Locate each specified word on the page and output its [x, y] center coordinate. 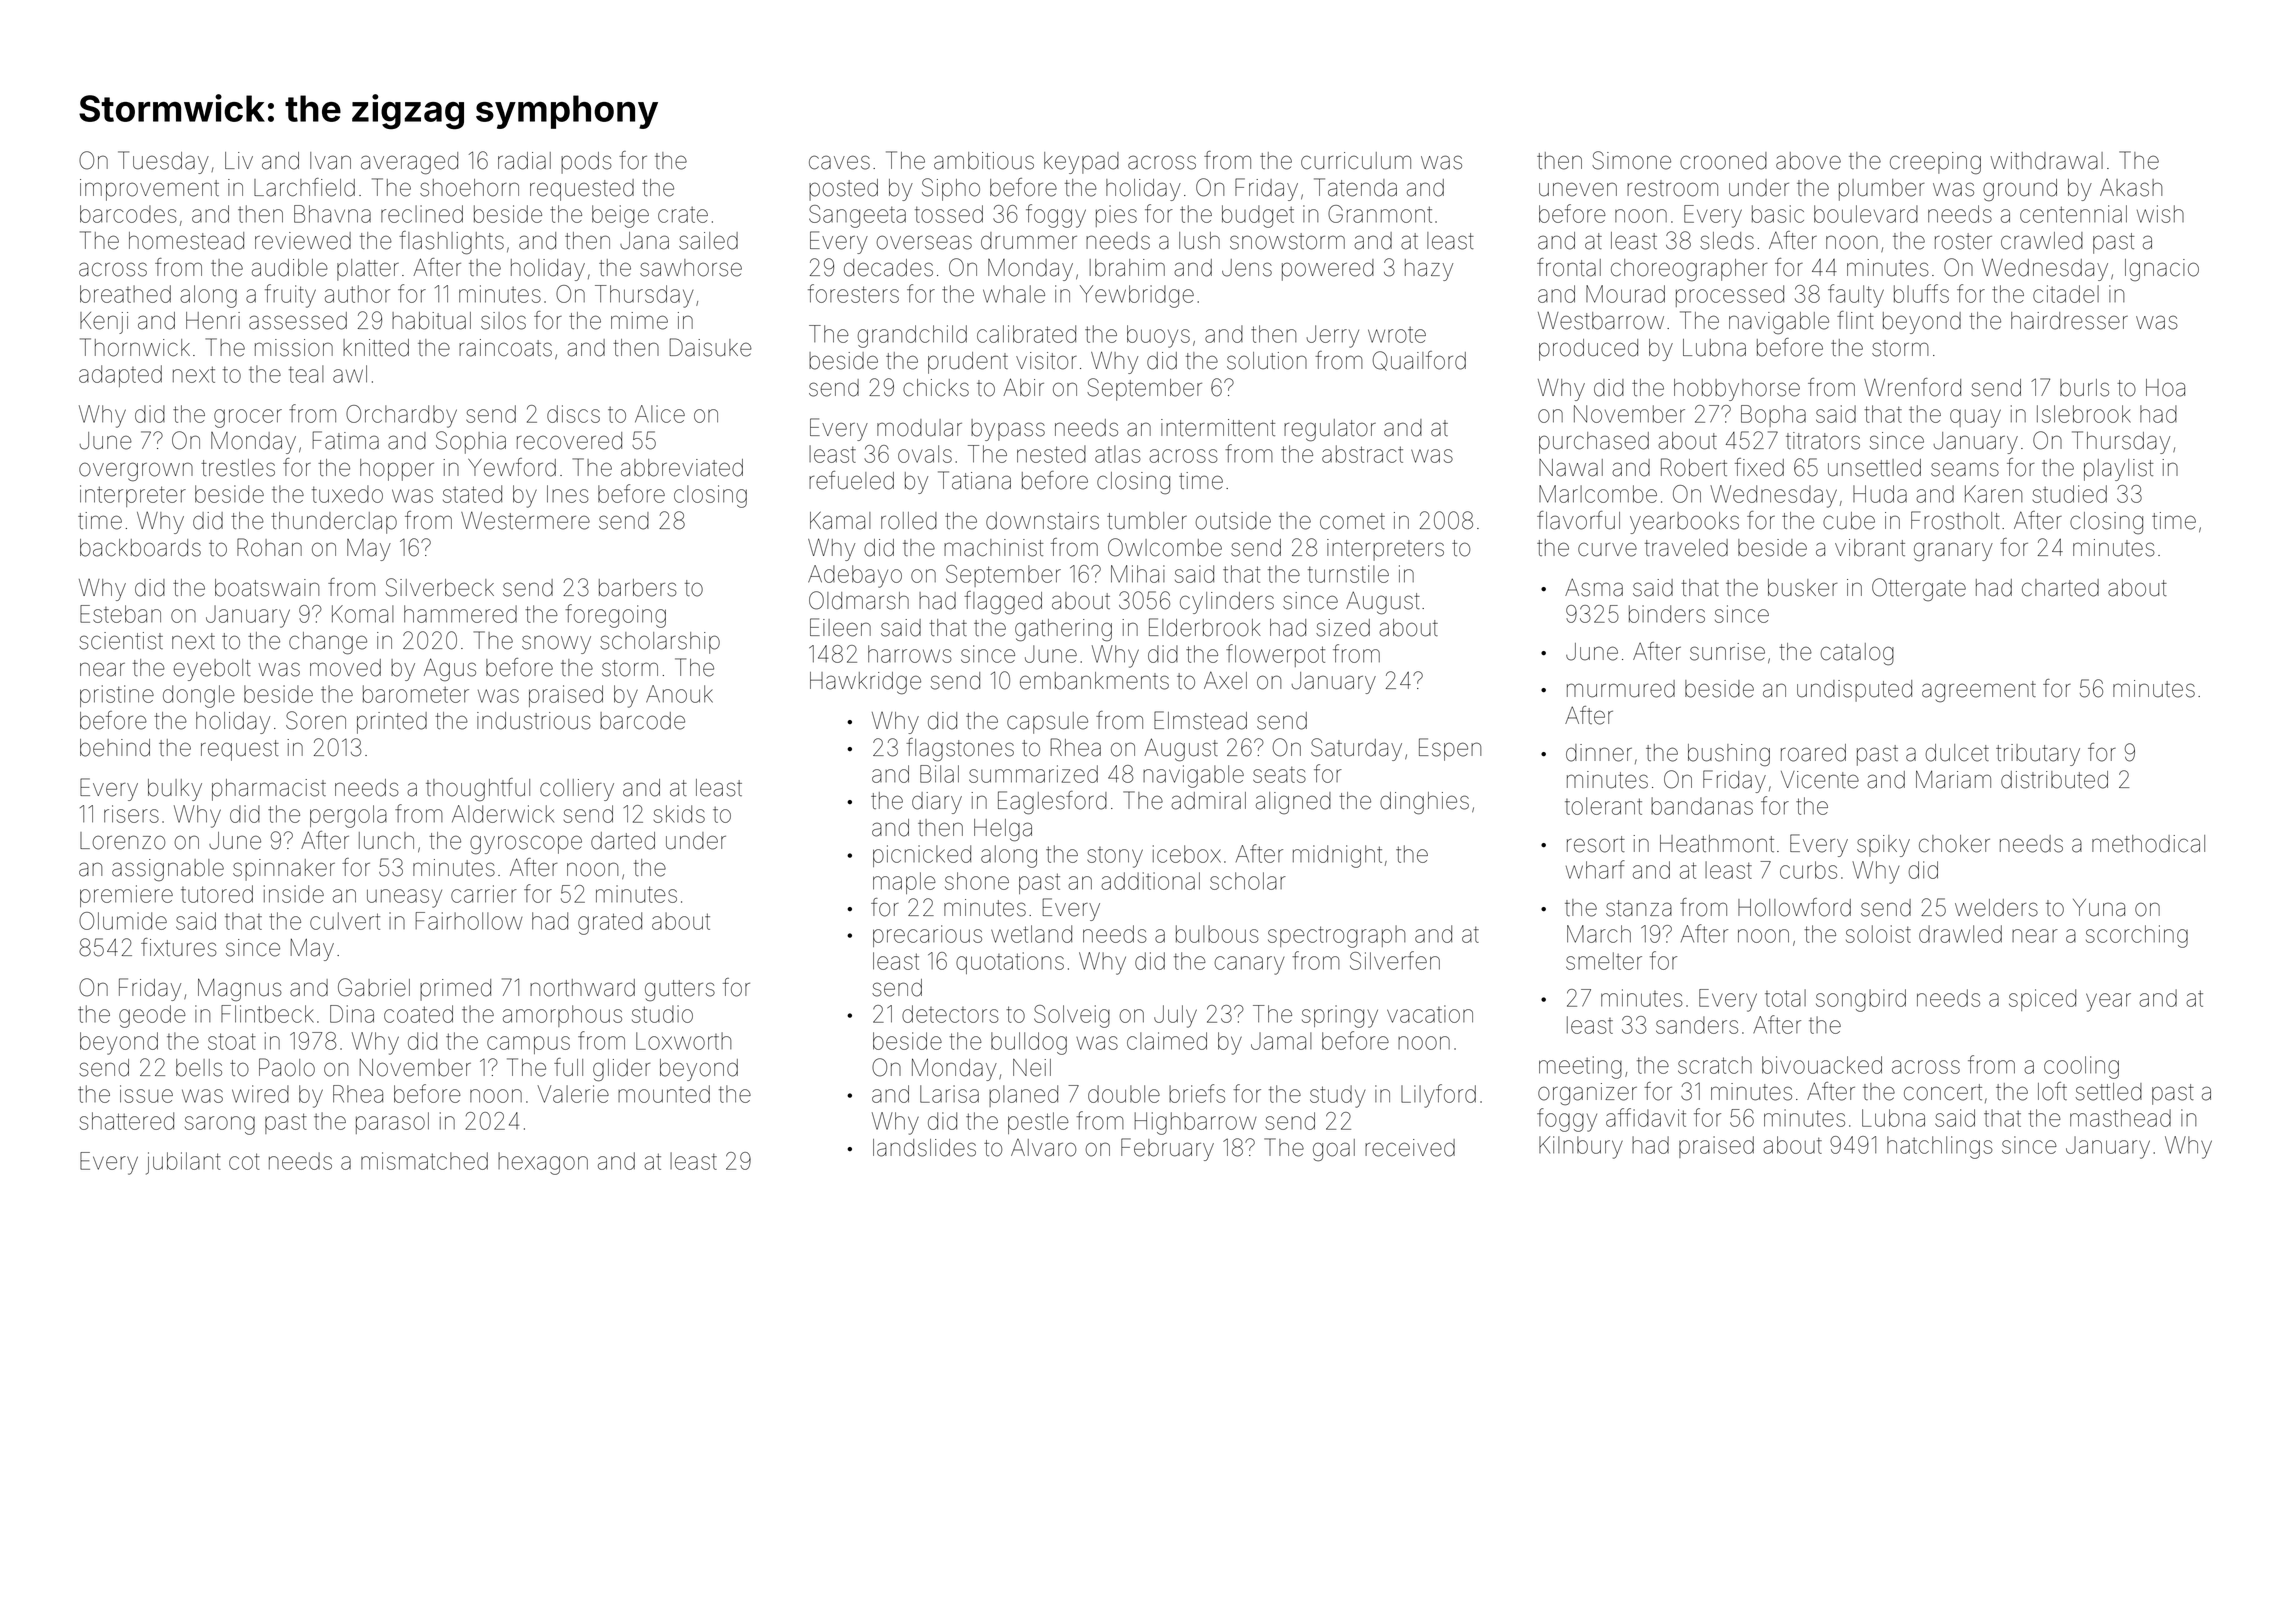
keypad [1081, 163]
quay [1975, 418]
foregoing [615, 616]
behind [115, 748]
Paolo [287, 1067]
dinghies [1424, 803]
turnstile [1348, 574]
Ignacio [2162, 270]
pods [586, 163]
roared [1813, 753]
